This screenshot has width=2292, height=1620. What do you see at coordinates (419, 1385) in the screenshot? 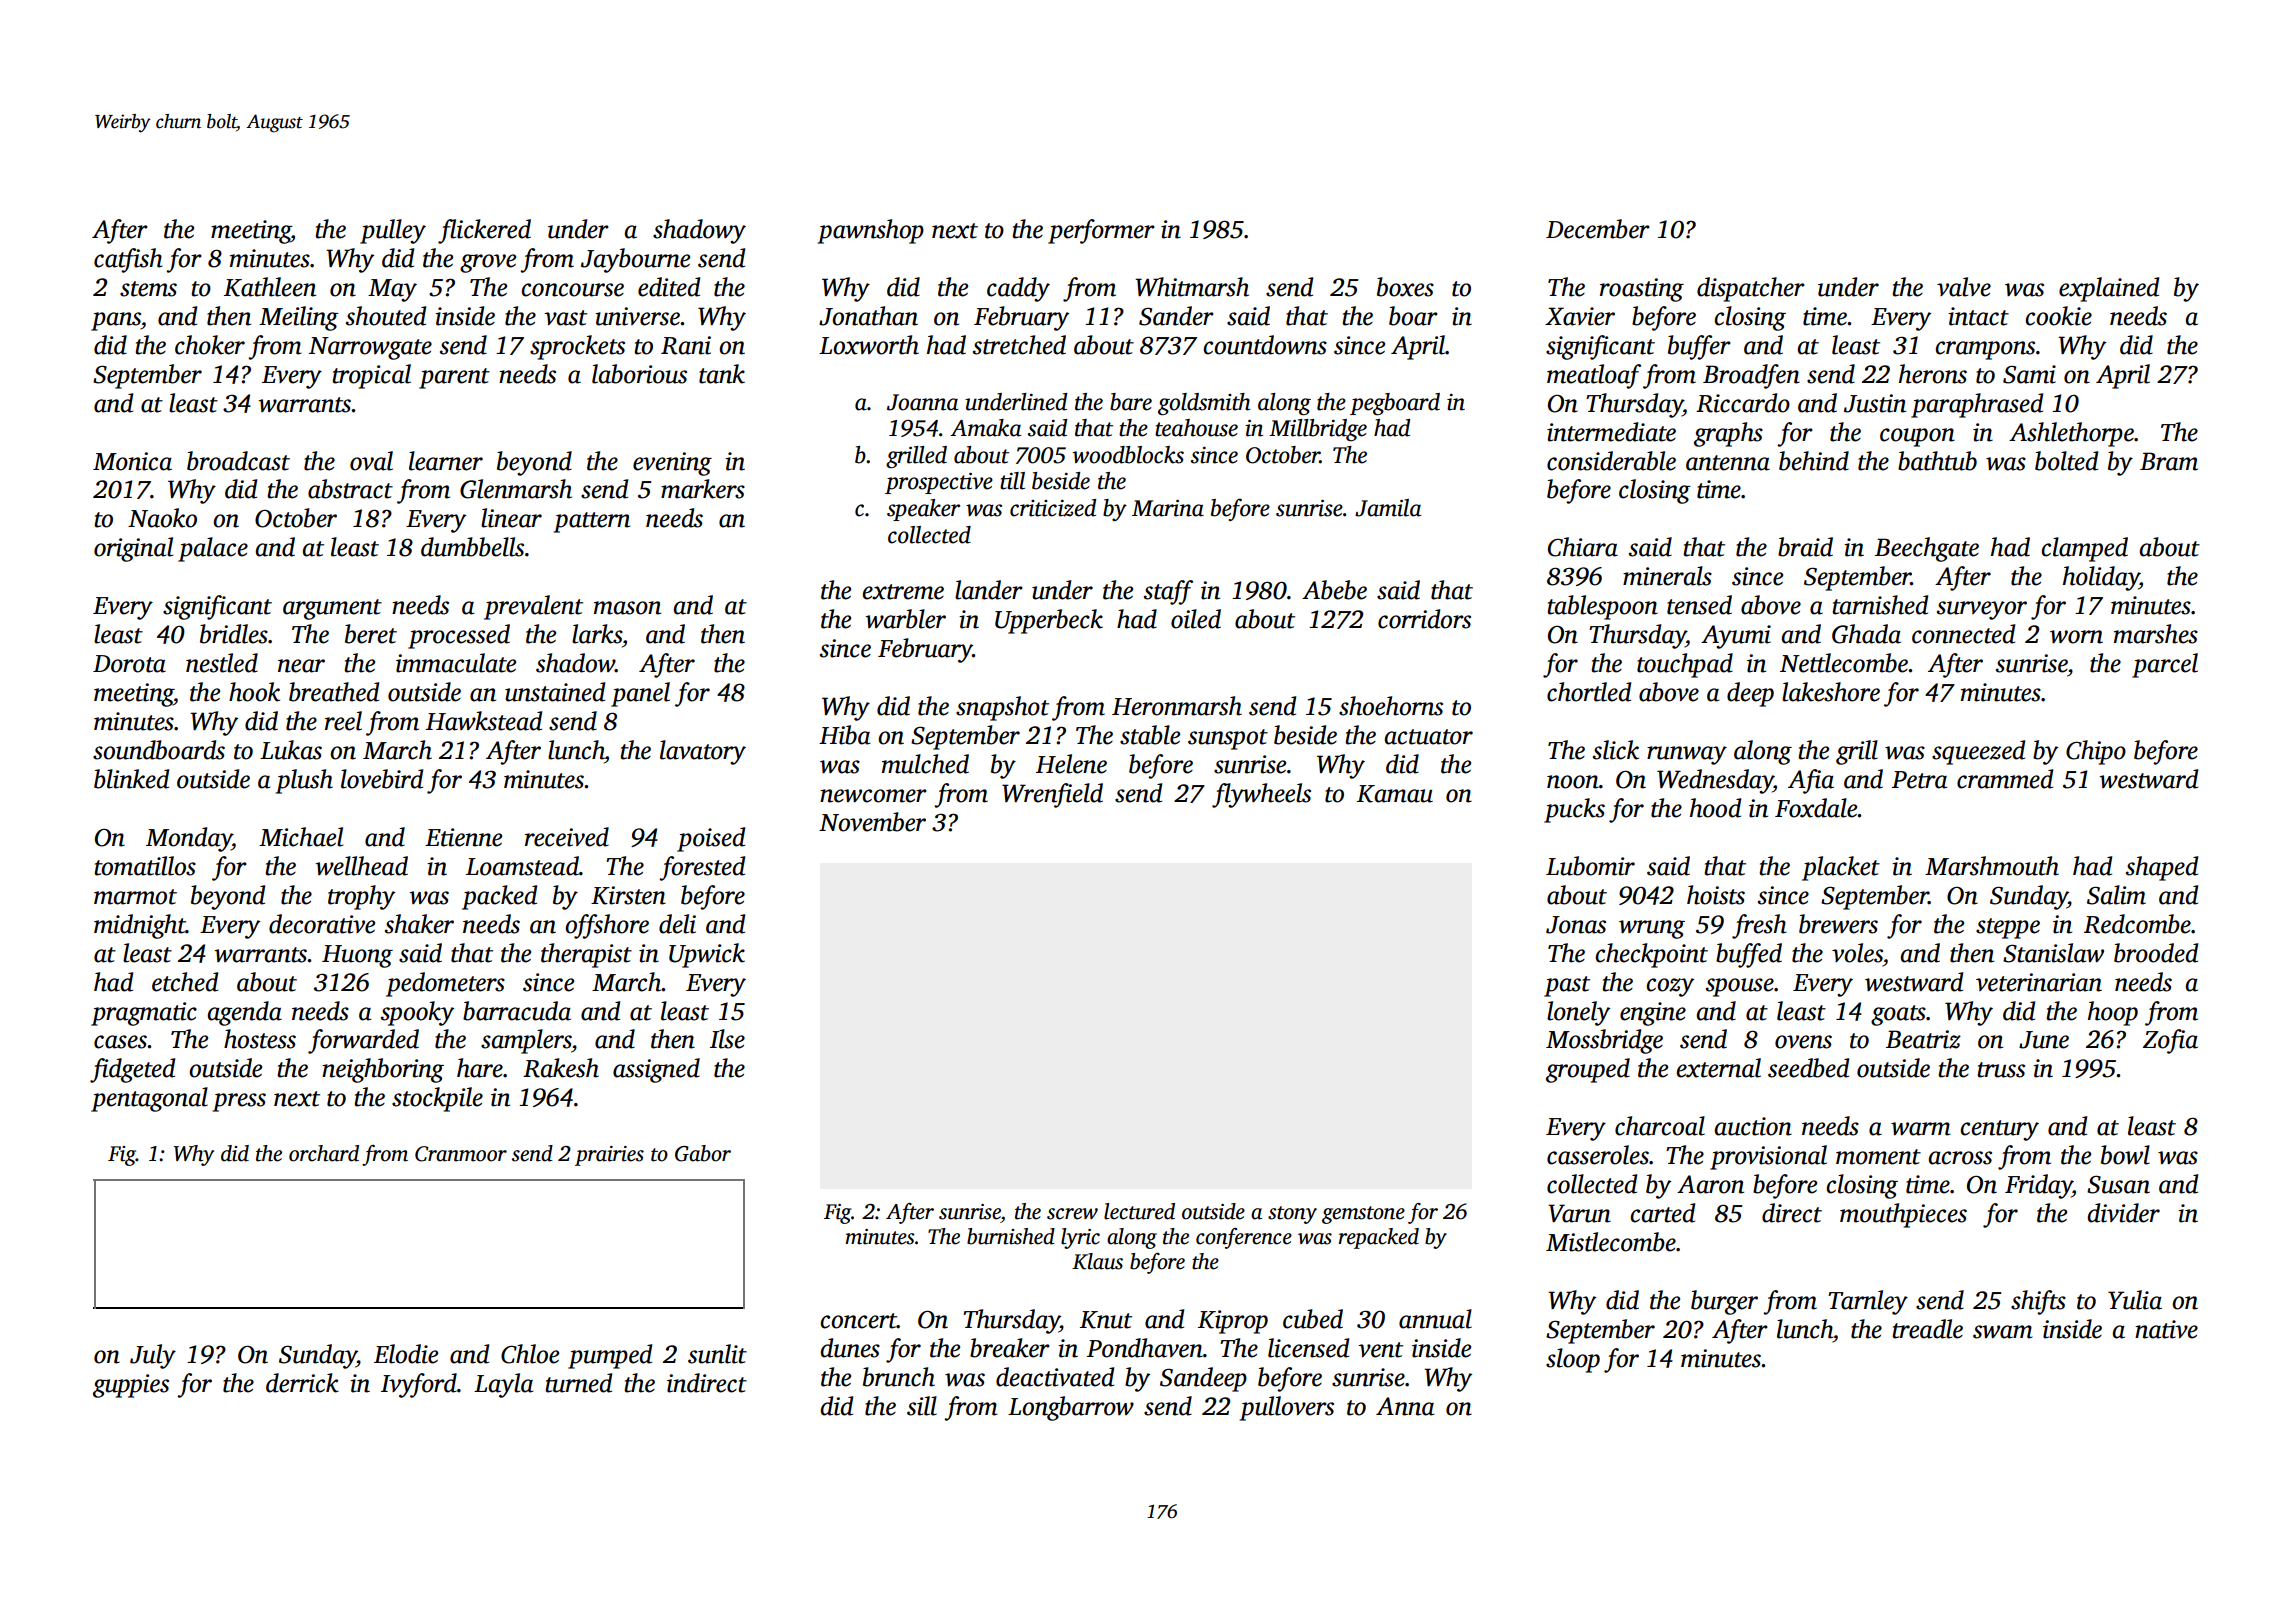
I see `Ivyford` at bounding box center [419, 1385].
